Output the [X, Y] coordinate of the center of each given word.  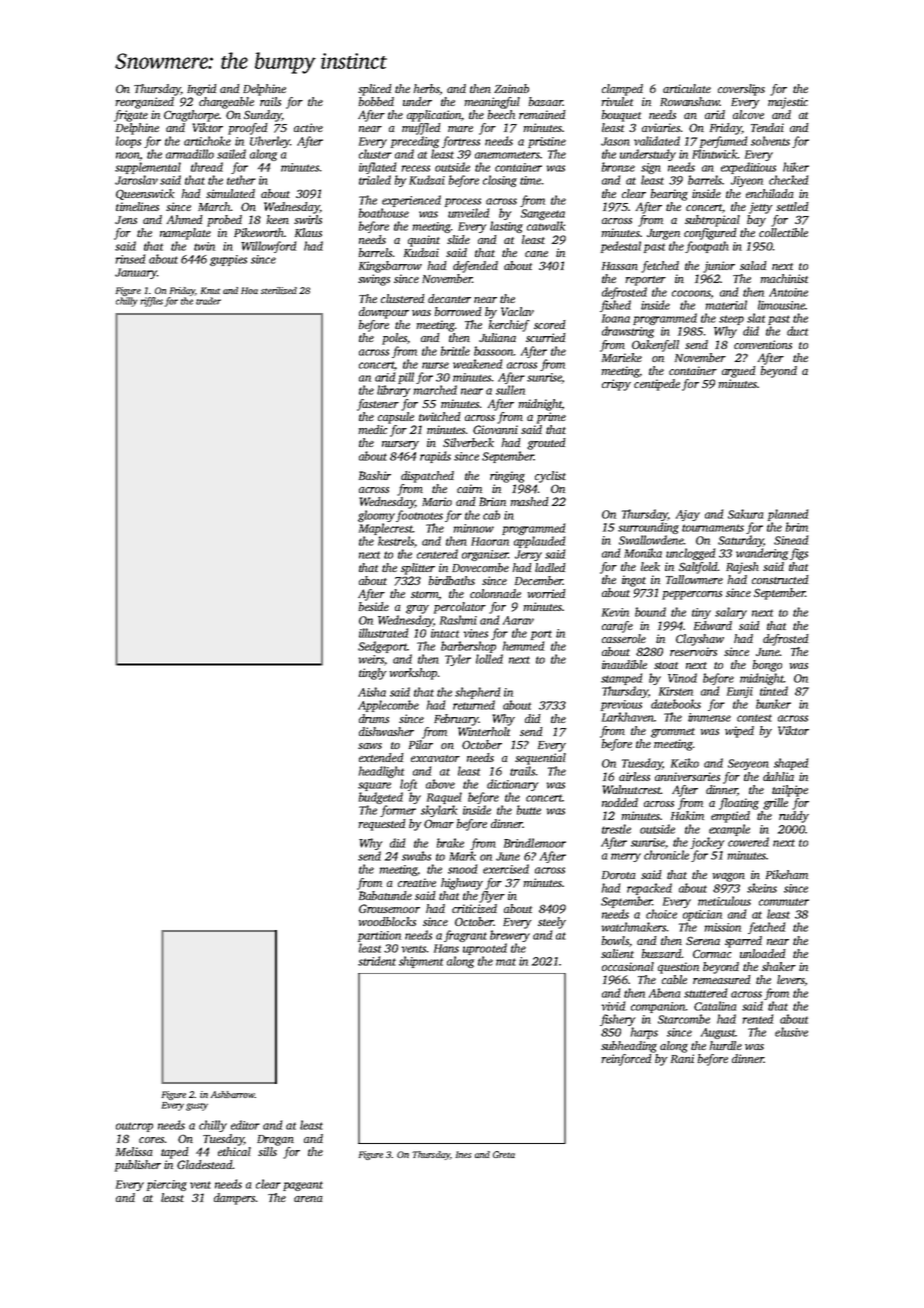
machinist [784, 278]
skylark [439, 811]
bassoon [494, 351]
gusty [197, 1107]
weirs [371, 659]
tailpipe [790, 791]
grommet [673, 733]
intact [445, 633]
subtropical [712, 221]
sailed [231, 154]
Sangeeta [543, 214]
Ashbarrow [233, 1094]
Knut [210, 290]
